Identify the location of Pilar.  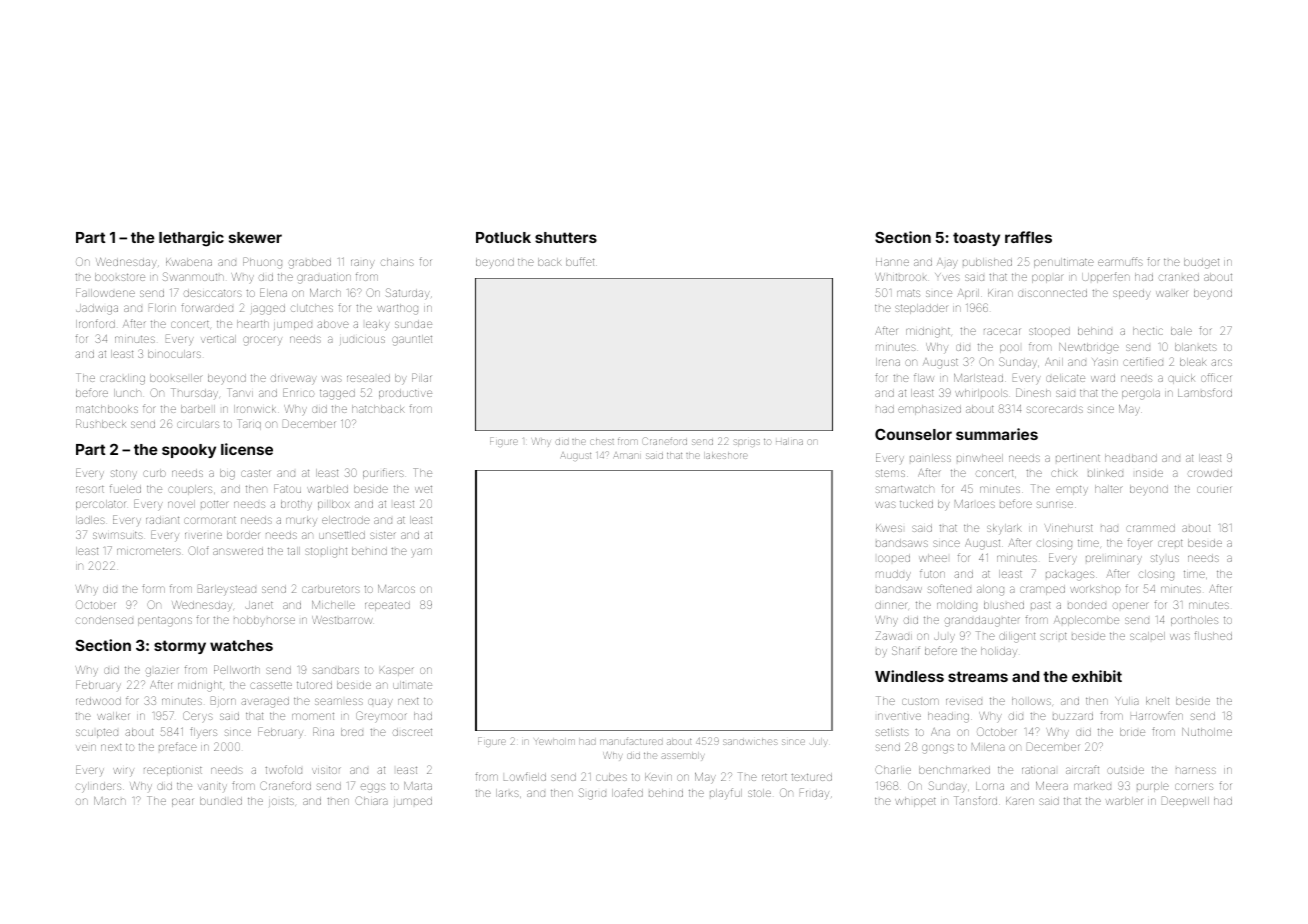
(421, 377).
